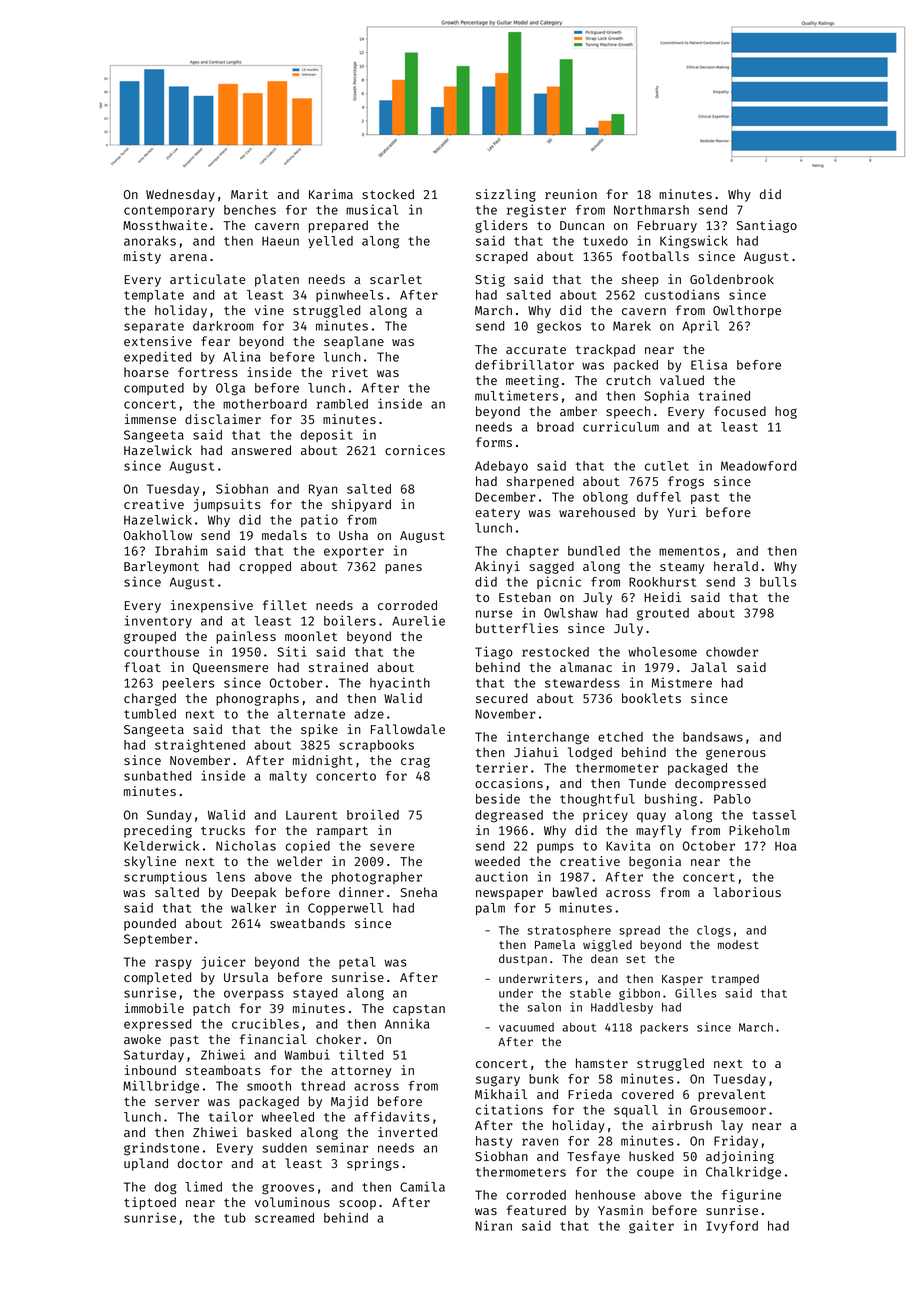  What do you see at coordinates (376, 746) in the image?
I see `scrapbooks` at bounding box center [376, 746].
